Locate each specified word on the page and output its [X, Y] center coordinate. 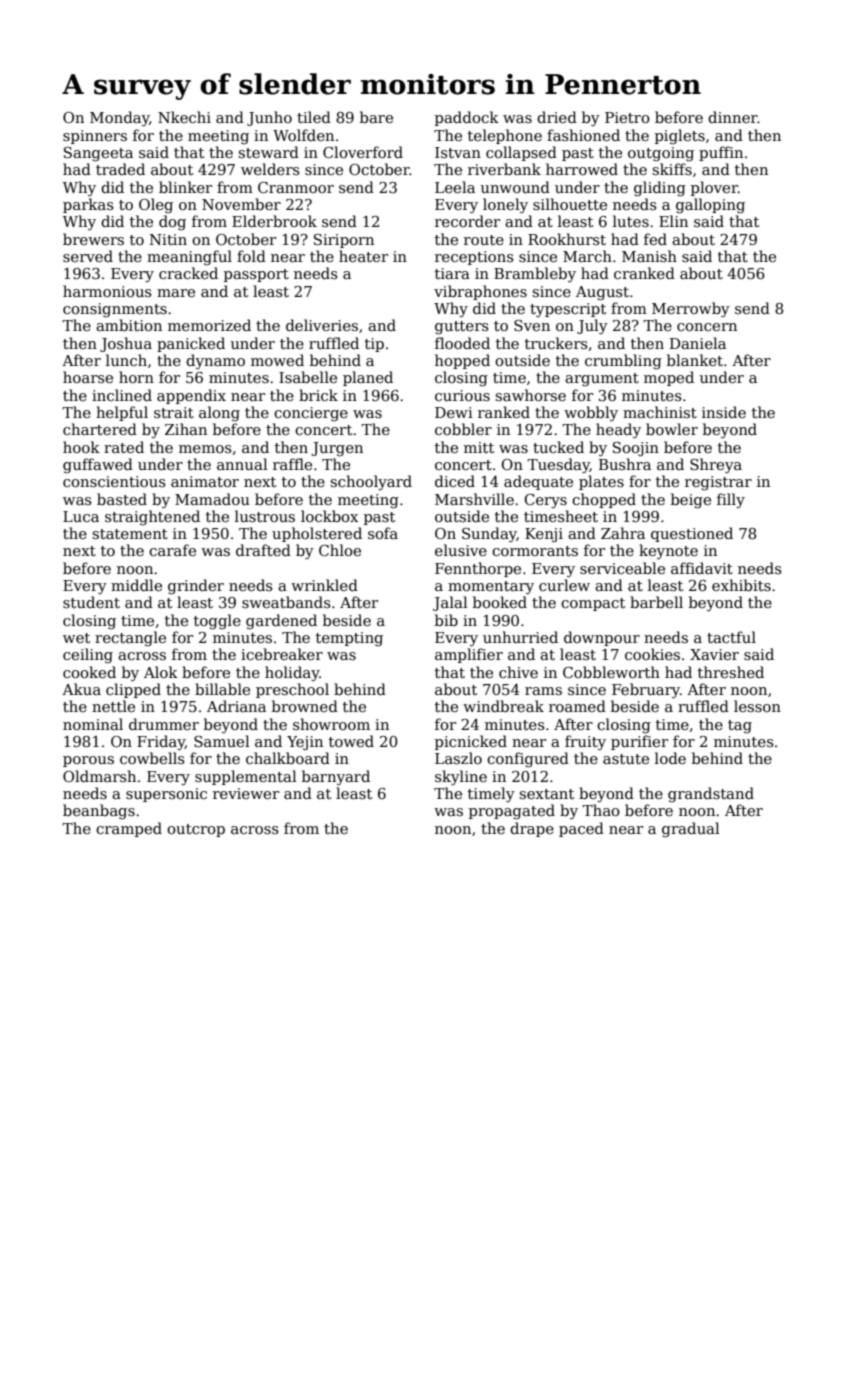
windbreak [503, 706]
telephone [505, 136]
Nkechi [184, 117]
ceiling [88, 656]
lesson [757, 706]
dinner [733, 117]
